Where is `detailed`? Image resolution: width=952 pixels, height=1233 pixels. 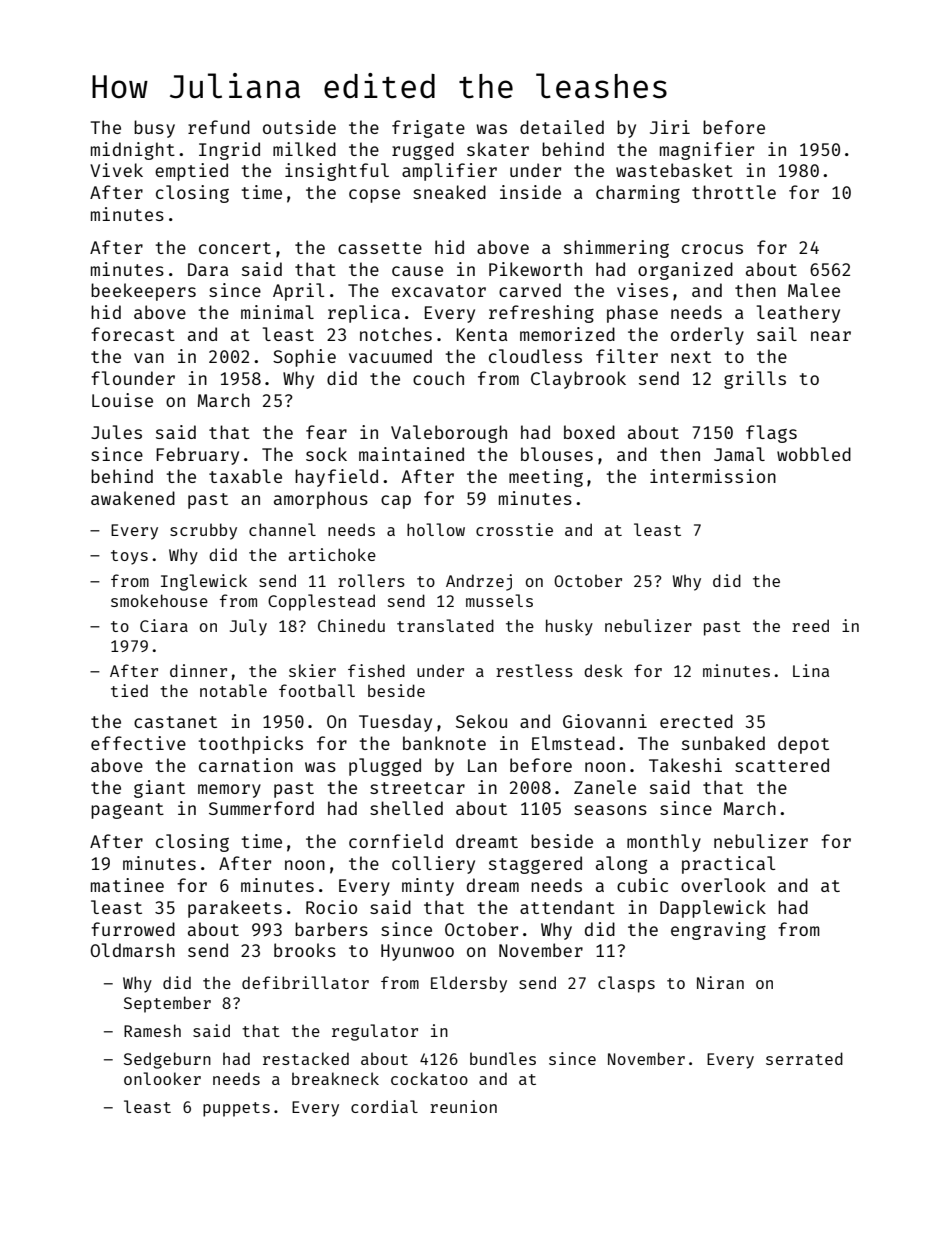
detailed is located at coordinates (562, 127).
